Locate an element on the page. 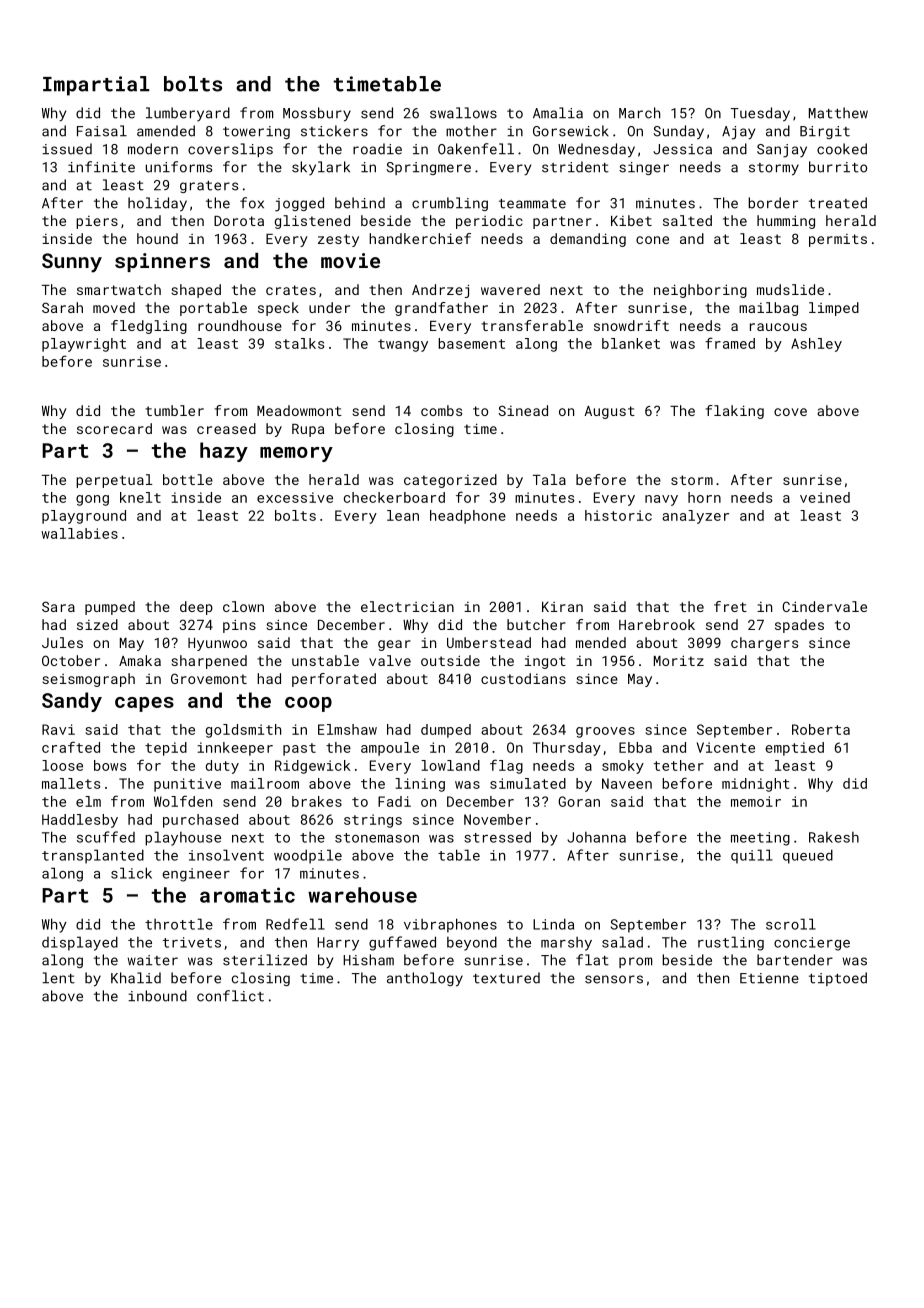 The image size is (924, 1308). Tuesday is located at coordinates (760, 114).
